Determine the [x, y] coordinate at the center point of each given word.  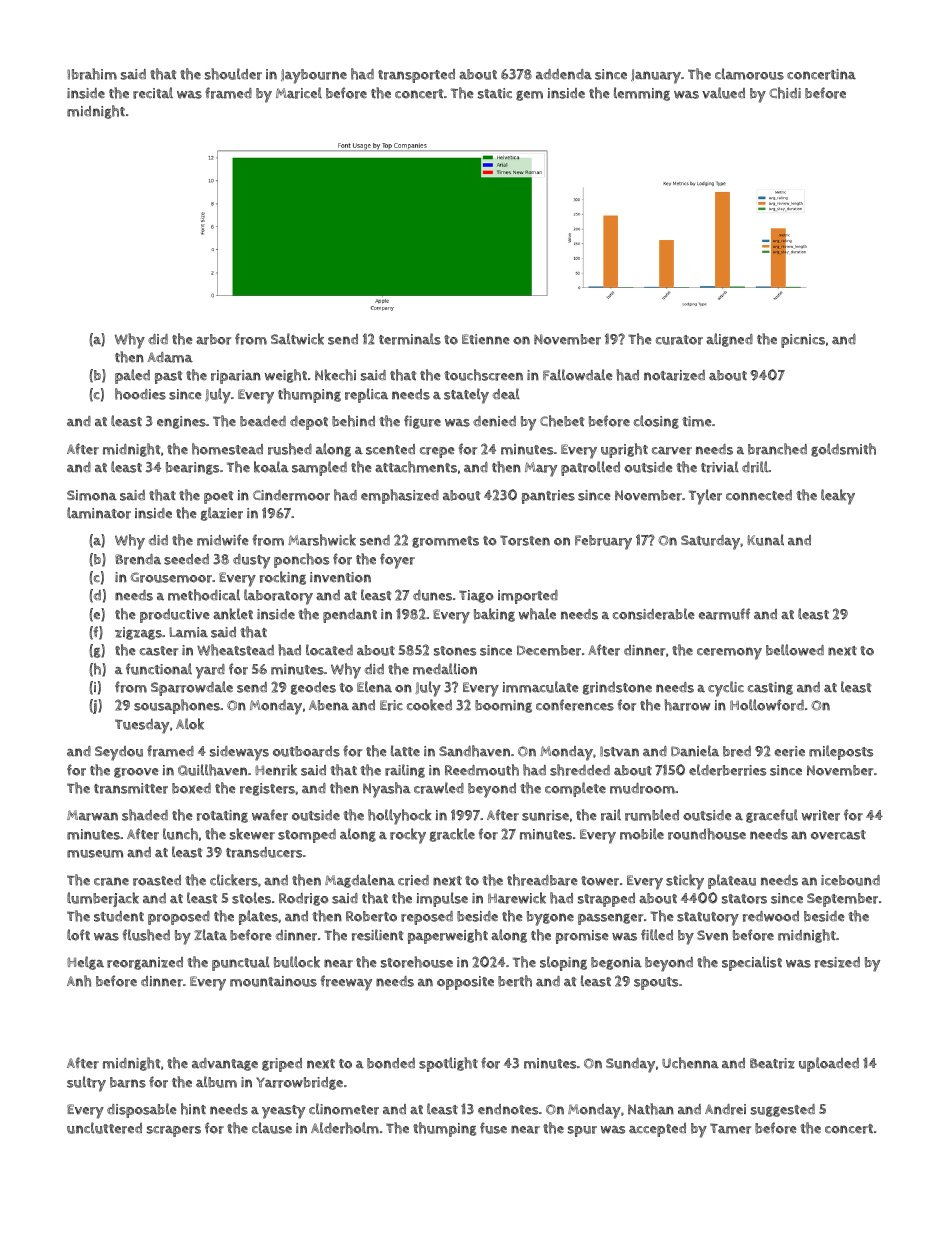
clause [272, 1128]
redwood [771, 916]
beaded [263, 421]
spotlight [448, 1064]
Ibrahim [92, 74]
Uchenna [690, 1063]
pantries [548, 497]
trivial [720, 467]
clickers [234, 880]
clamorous [749, 74]
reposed [427, 918]
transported [416, 76]
